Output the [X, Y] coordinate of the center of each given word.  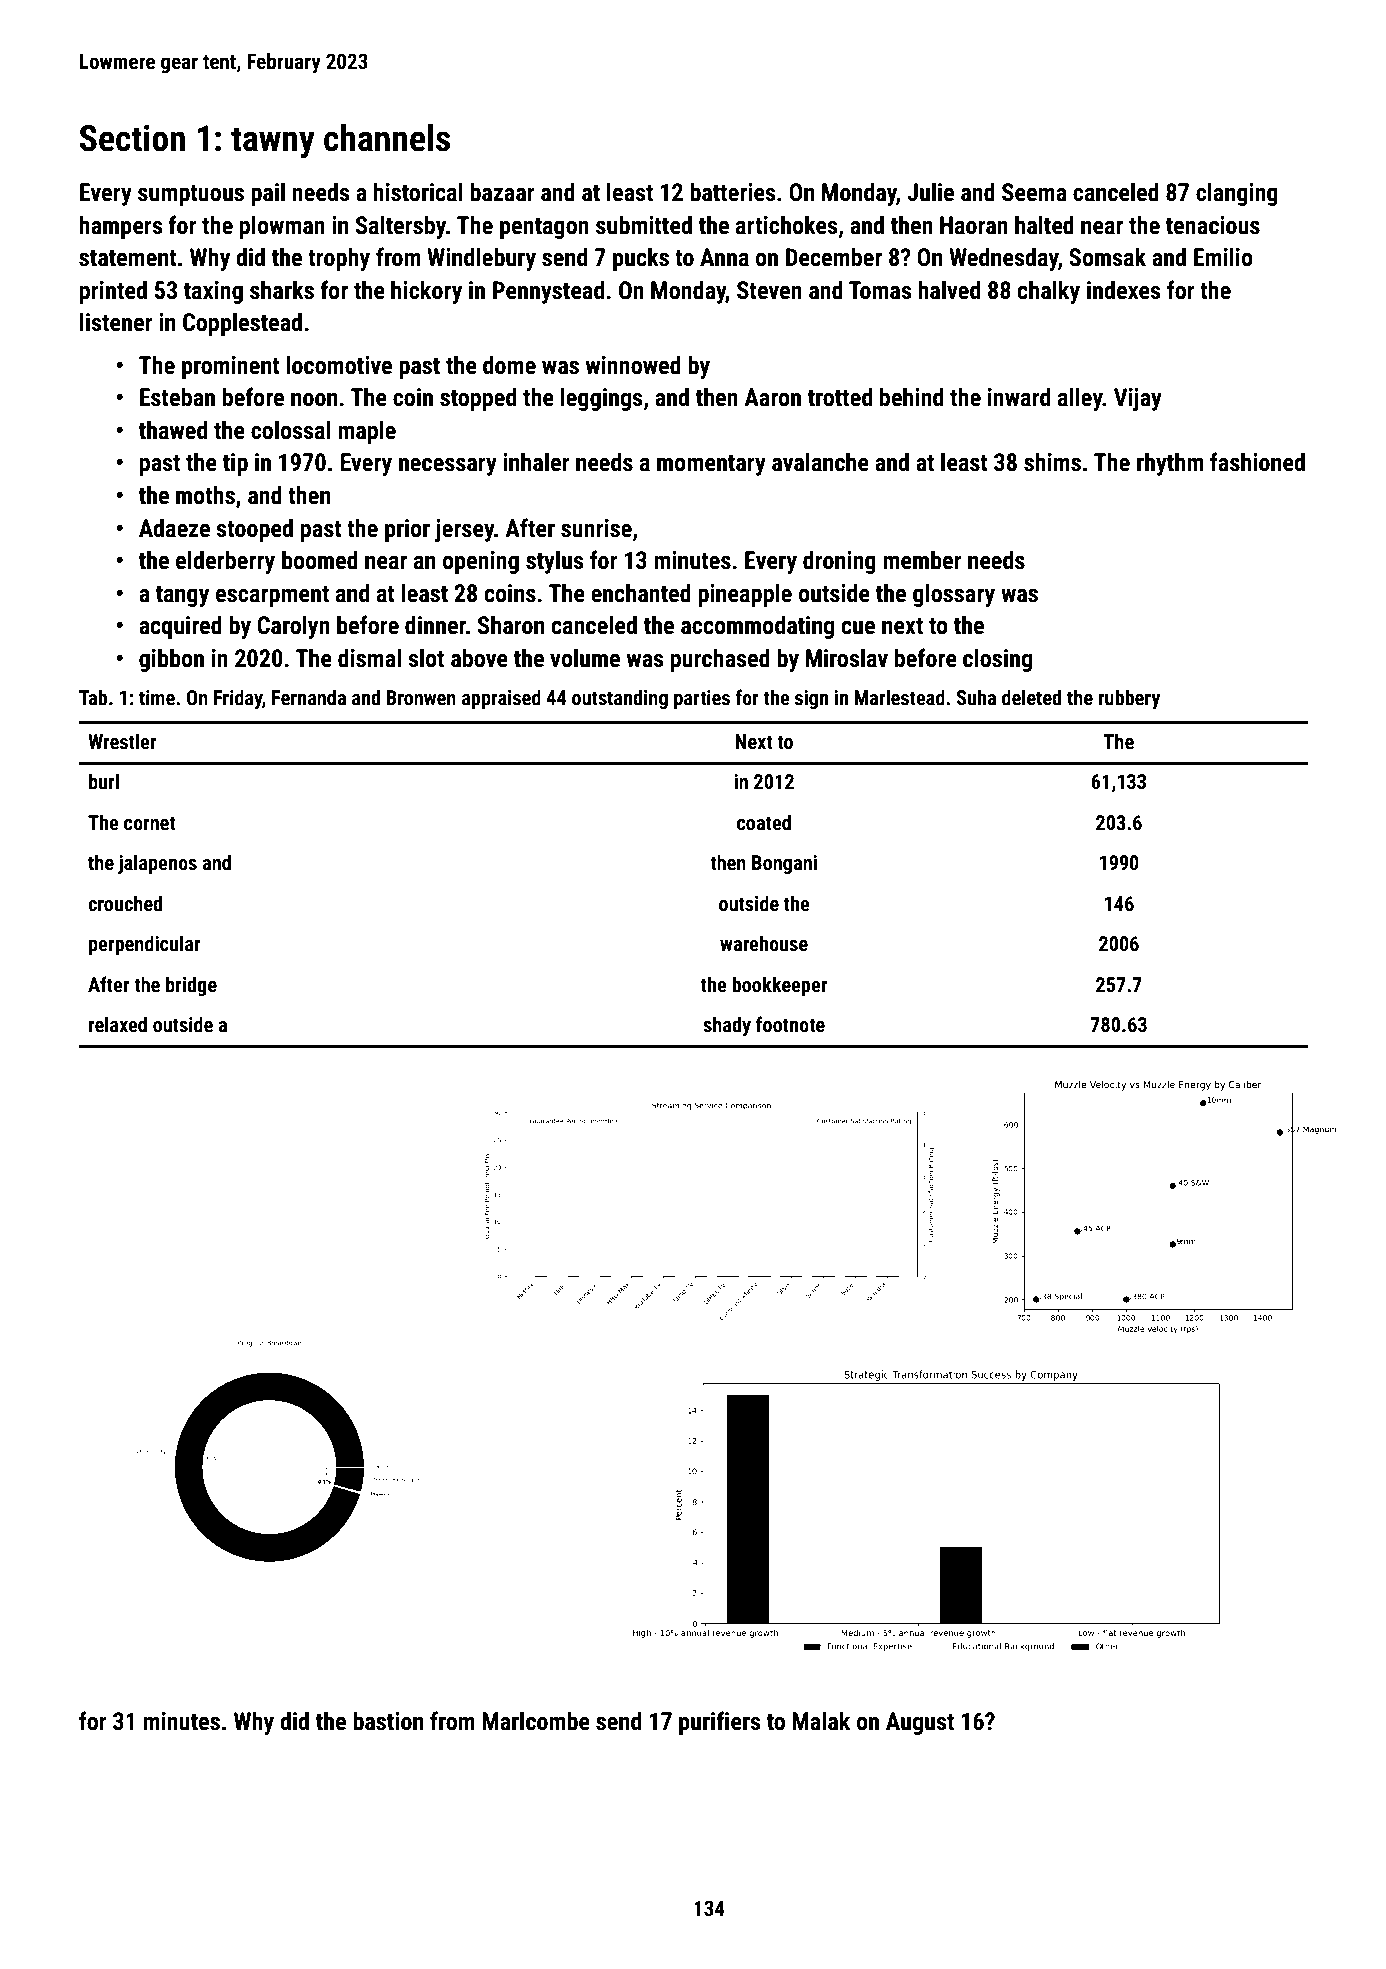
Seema [1034, 192]
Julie [930, 192]
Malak [821, 1721]
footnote [790, 1024]
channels [387, 138]
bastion [388, 1721]
